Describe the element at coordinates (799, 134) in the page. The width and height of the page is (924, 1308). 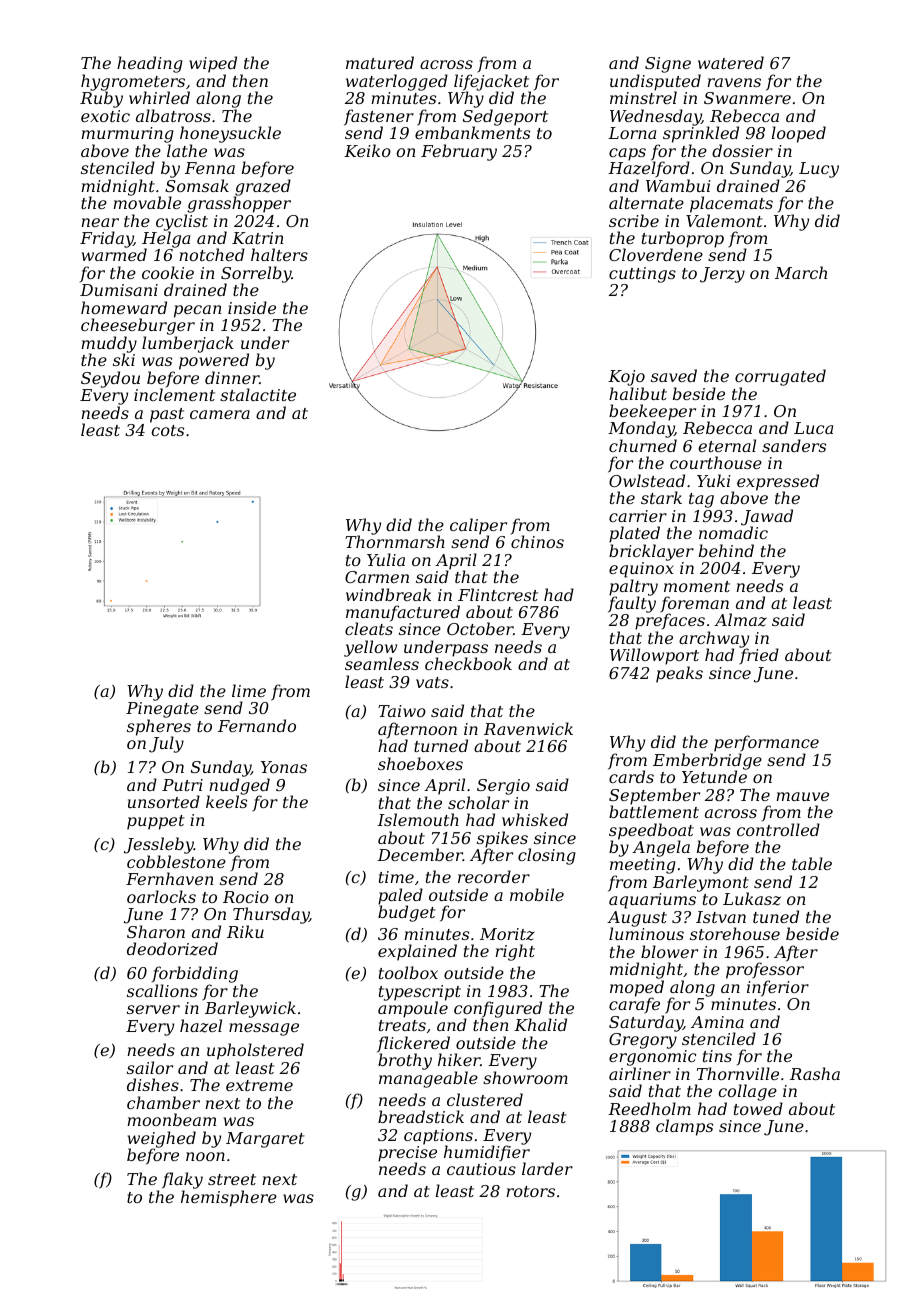
I see `looped` at that location.
